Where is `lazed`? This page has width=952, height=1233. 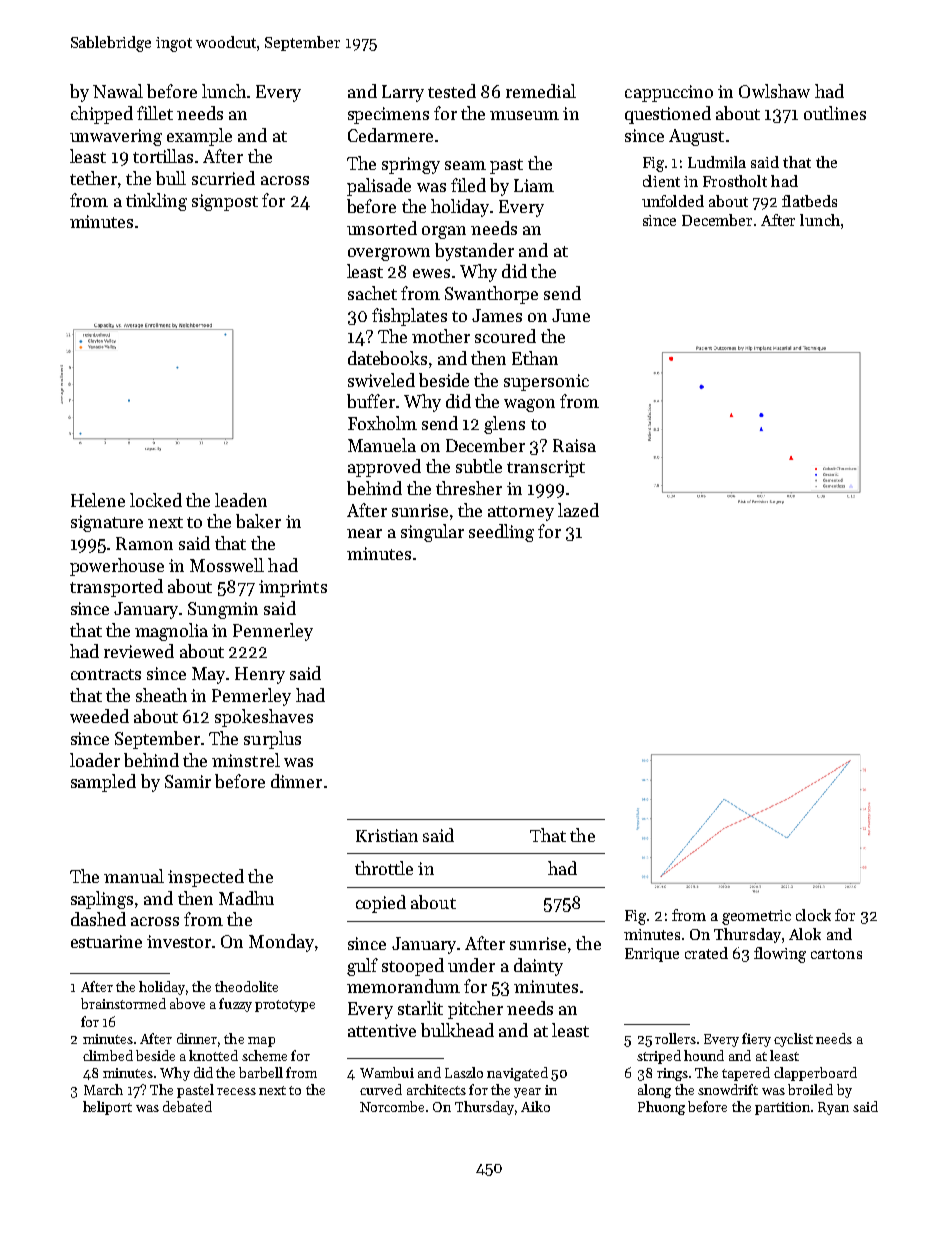 lazed is located at coordinates (578, 510).
